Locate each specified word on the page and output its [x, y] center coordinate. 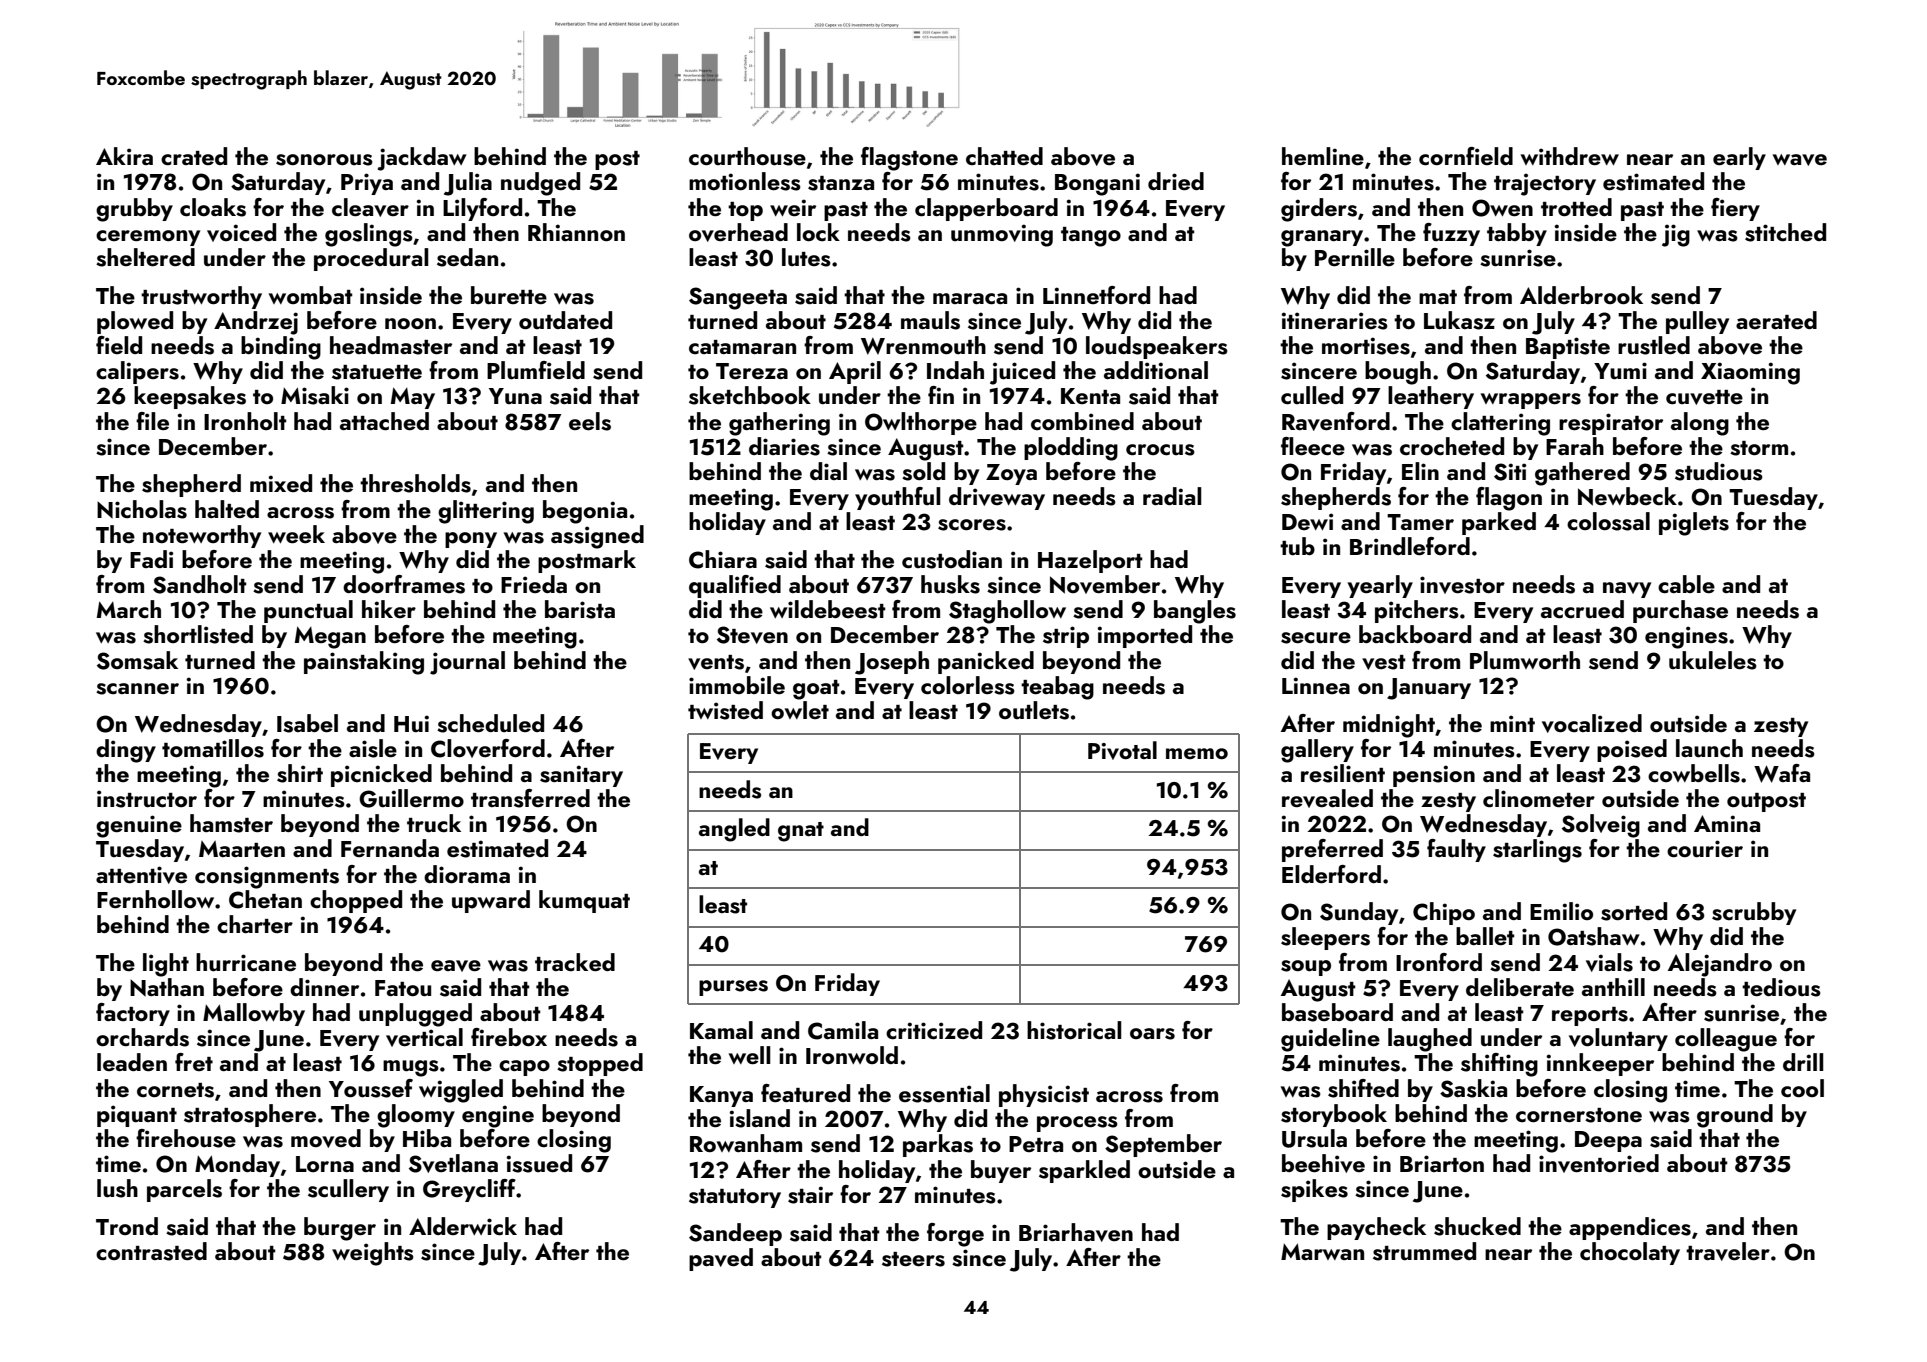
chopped [356, 901]
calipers [137, 372]
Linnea [1316, 685]
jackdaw [422, 159]
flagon [1509, 499]
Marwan [1322, 1251]
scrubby [1754, 913]
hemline [1323, 156]
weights [373, 1254]
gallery [1317, 751]
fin [941, 395]
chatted [1004, 156]
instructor [147, 799]
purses [733, 988]
